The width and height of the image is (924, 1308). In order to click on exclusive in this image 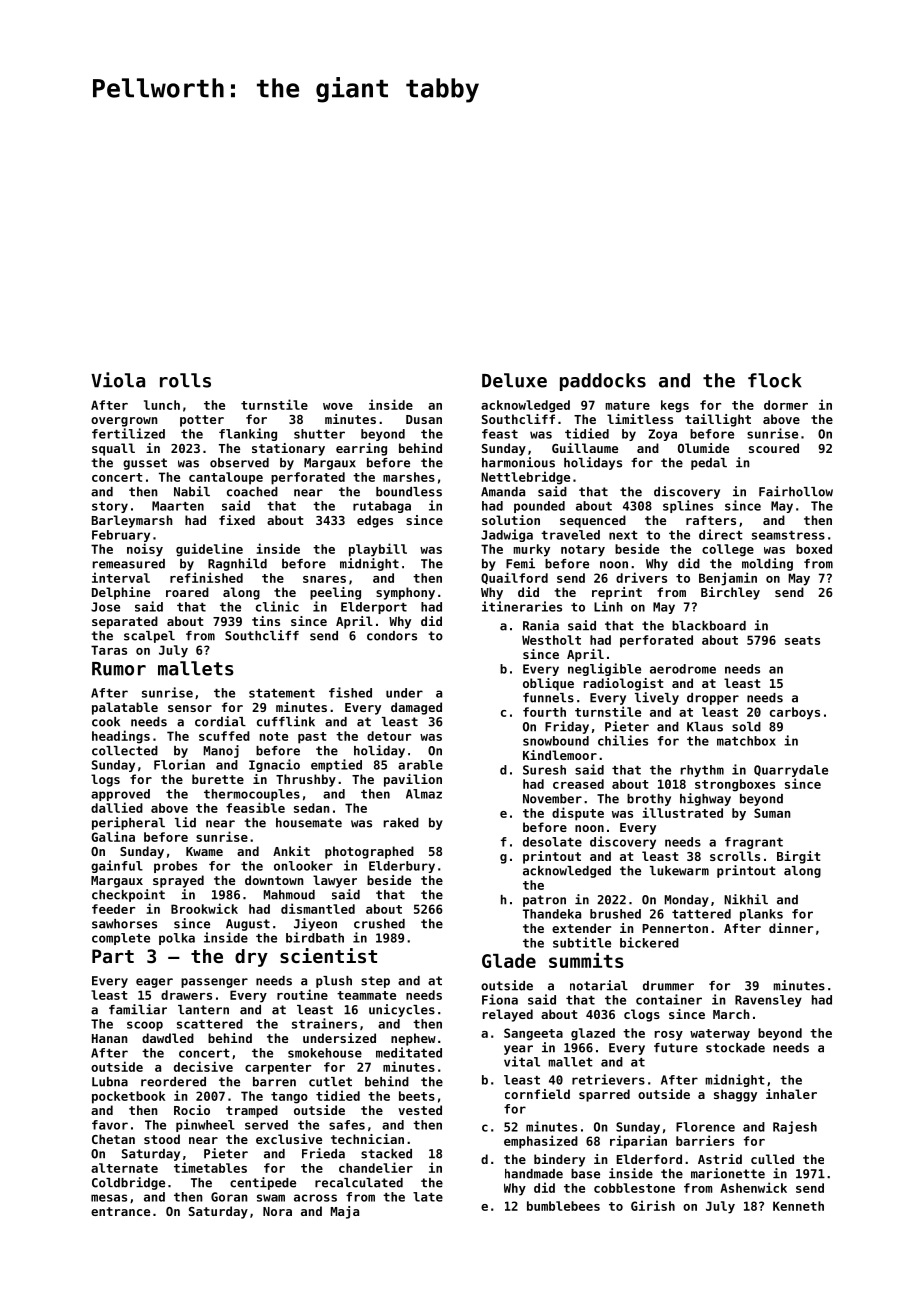, I will do `click(289, 1139)`.
